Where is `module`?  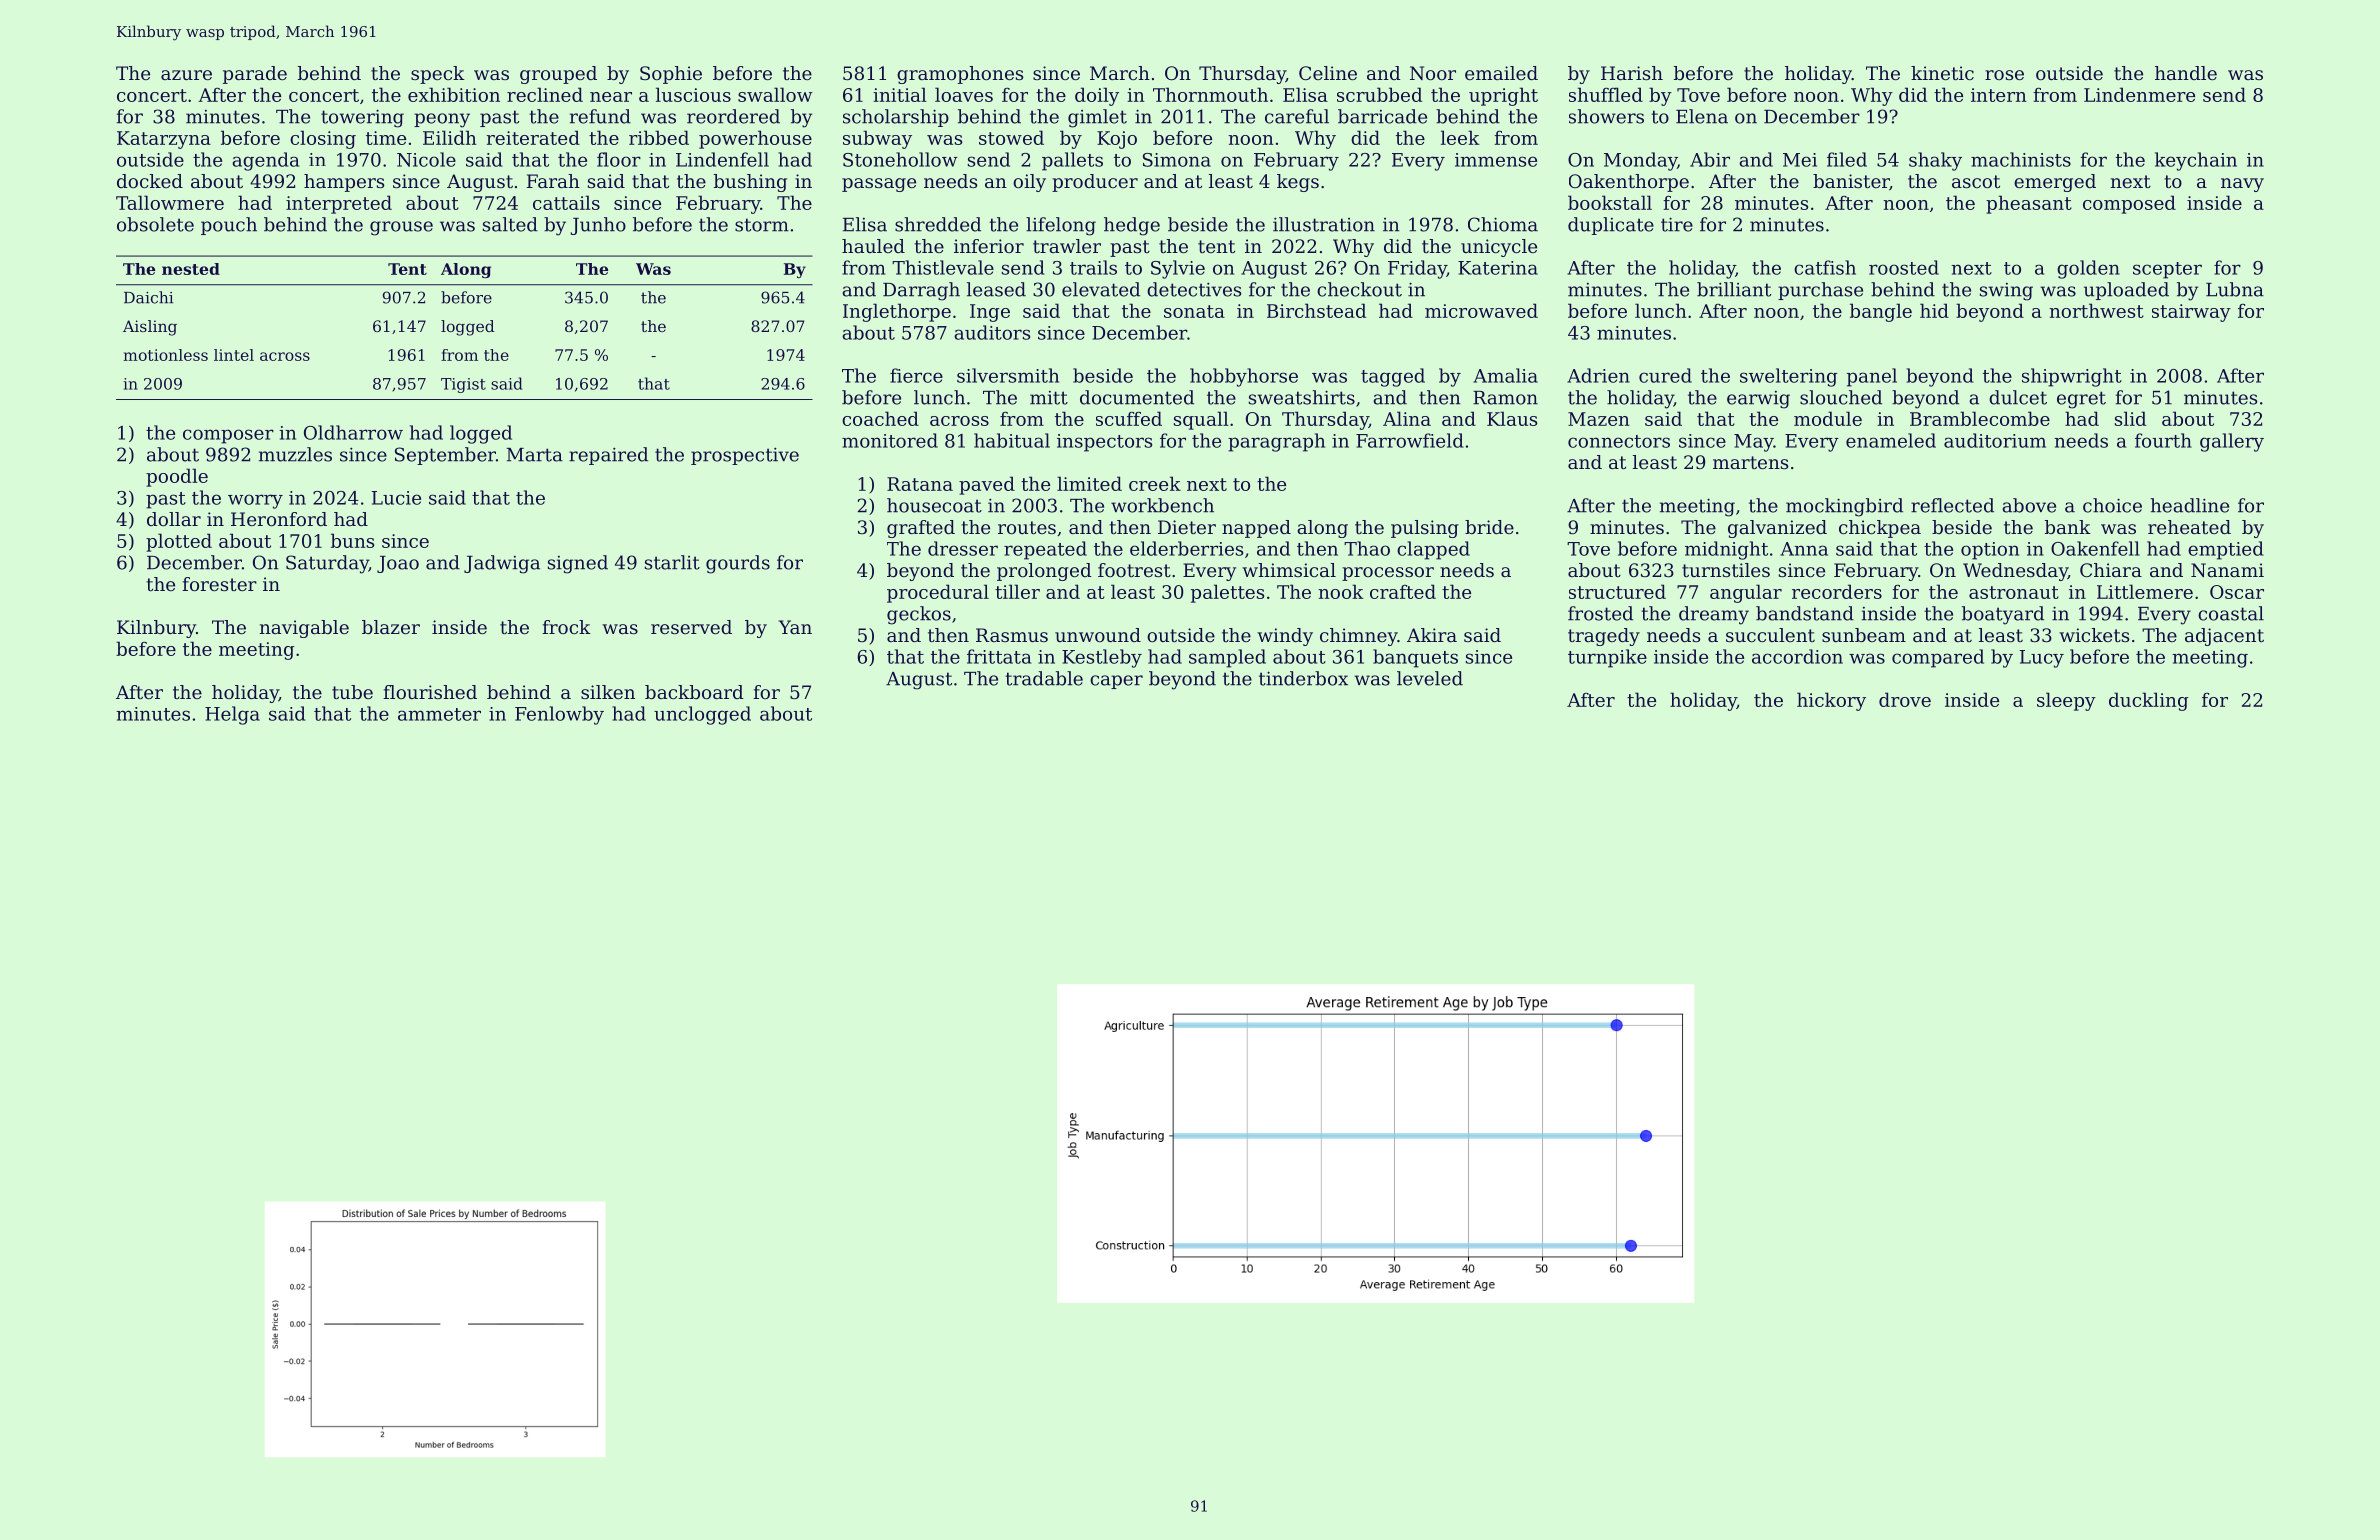
module is located at coordinates (1828, 418).
